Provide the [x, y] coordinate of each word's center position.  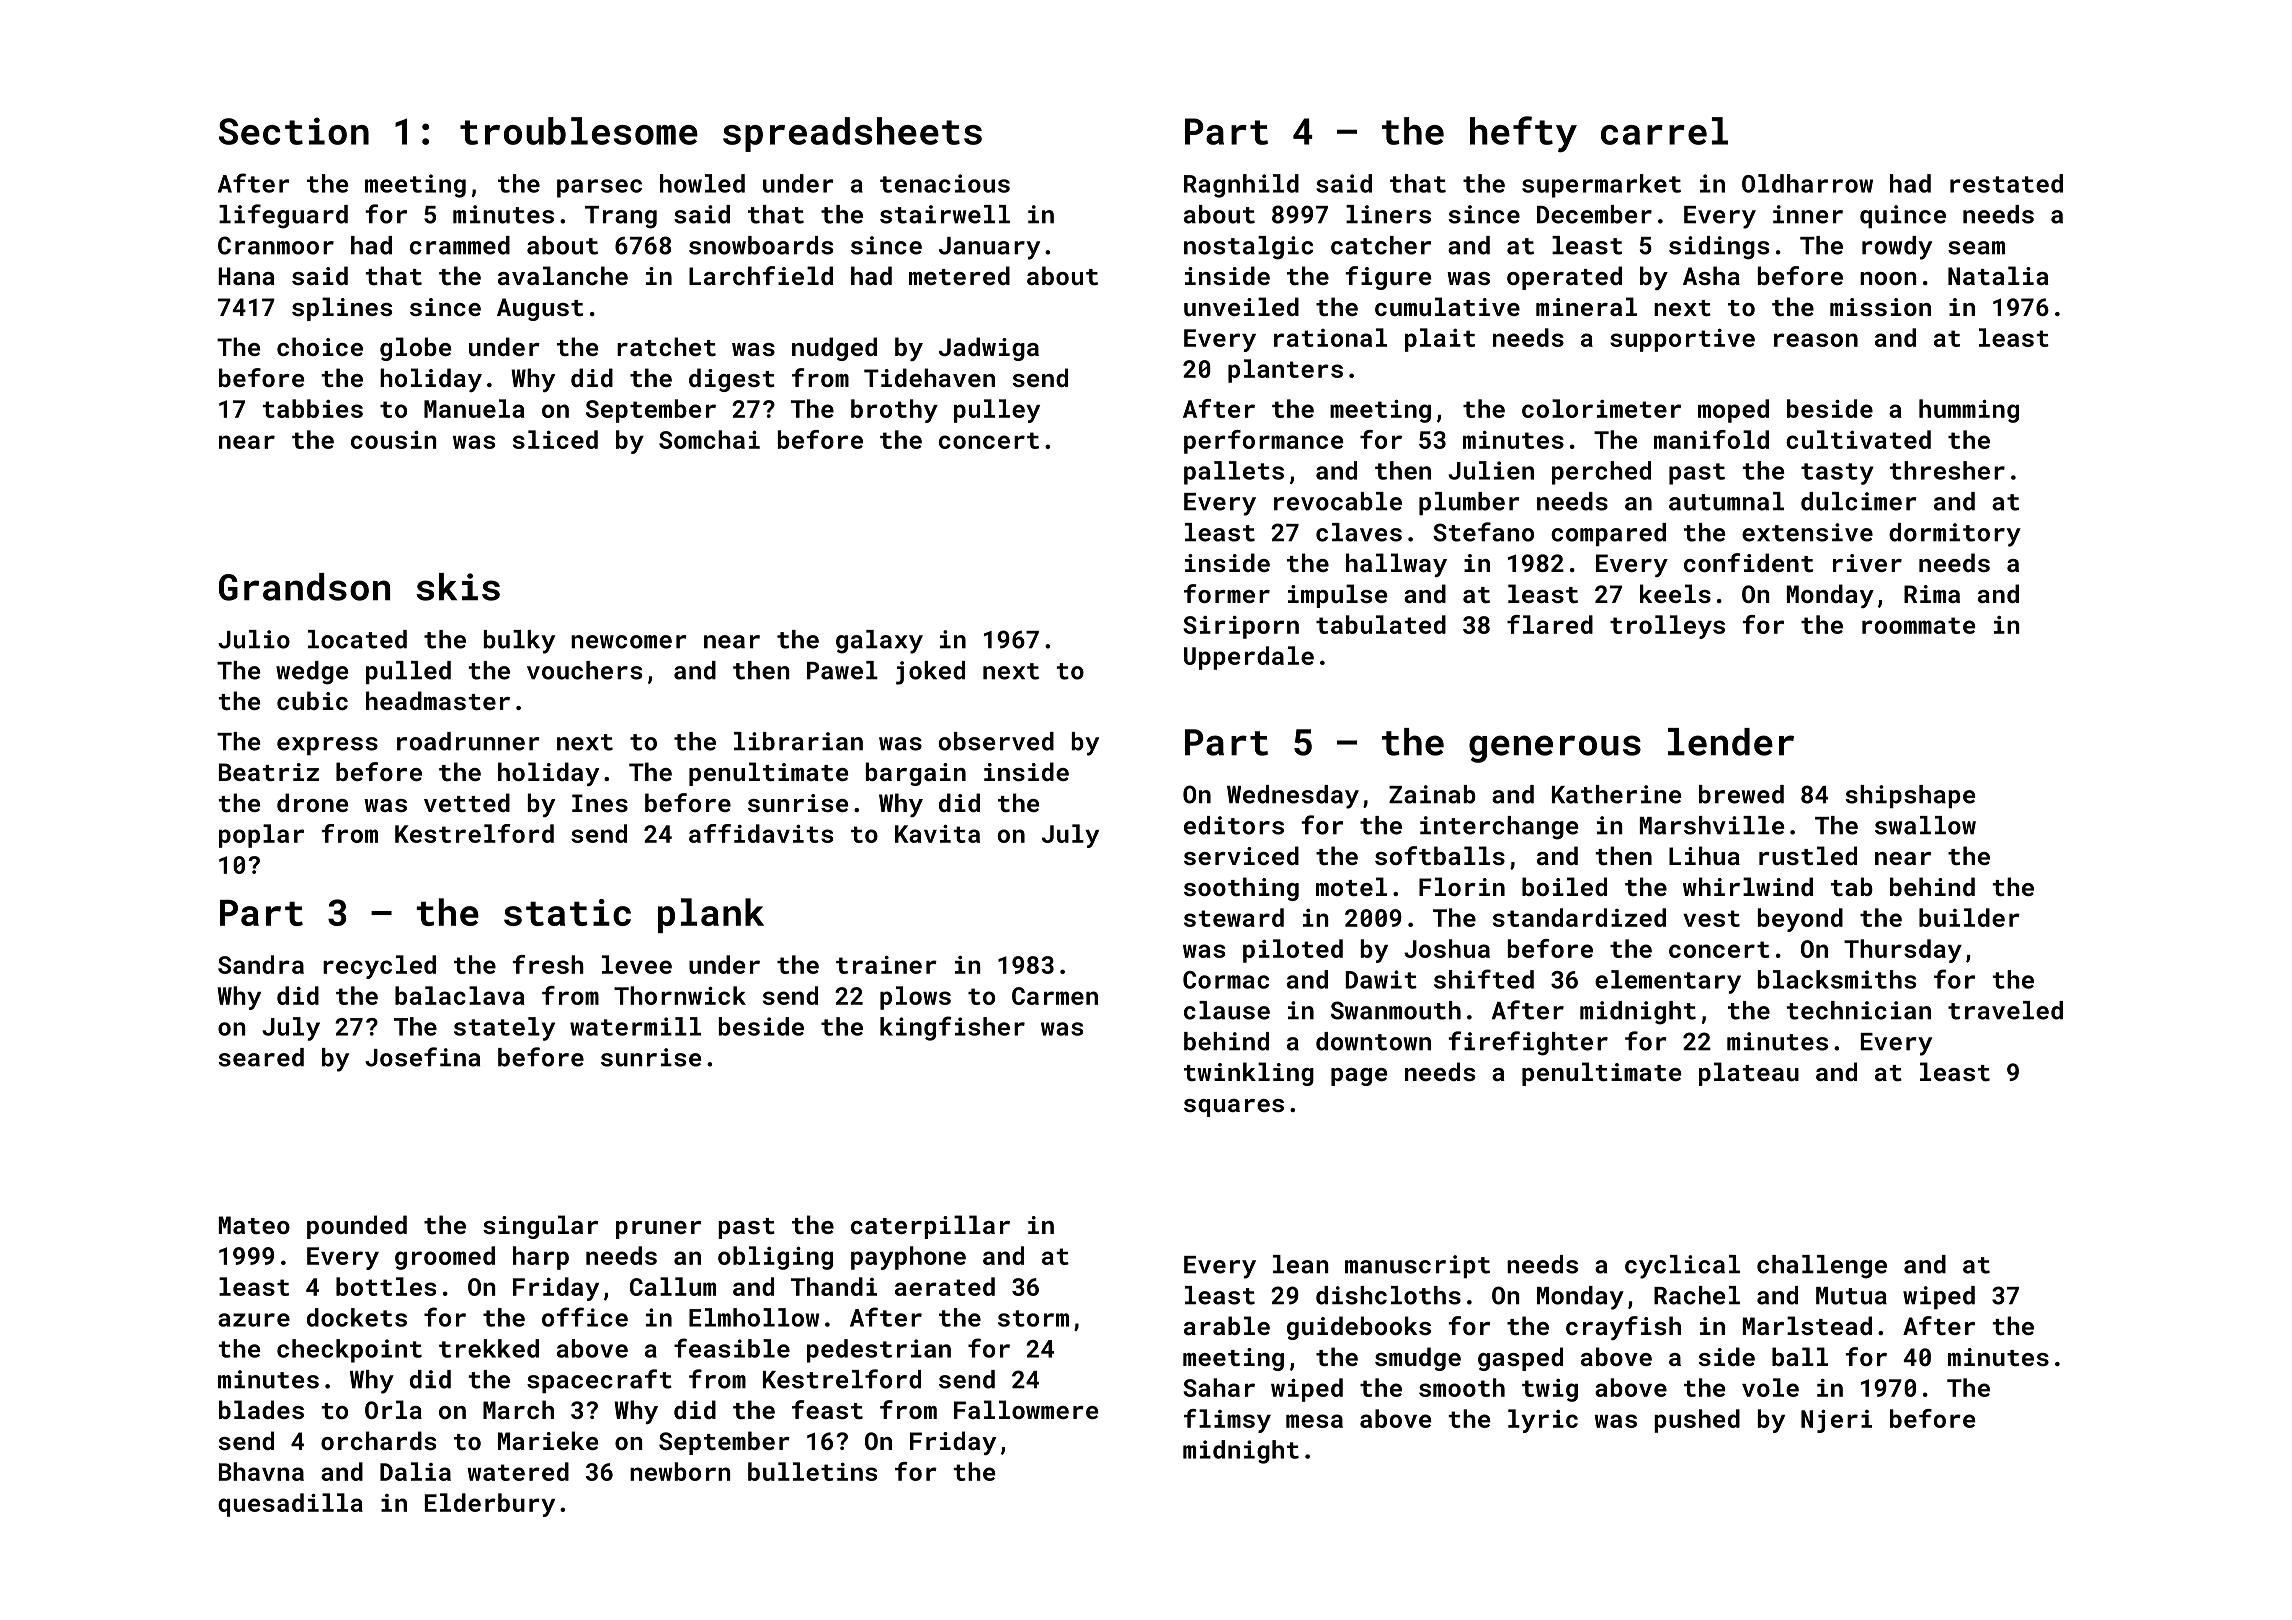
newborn [680, 1471]
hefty [1523, 134]
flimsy [1227, 1421]
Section [294, 131]
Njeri [1836, 1421]
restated [2006, 183]
